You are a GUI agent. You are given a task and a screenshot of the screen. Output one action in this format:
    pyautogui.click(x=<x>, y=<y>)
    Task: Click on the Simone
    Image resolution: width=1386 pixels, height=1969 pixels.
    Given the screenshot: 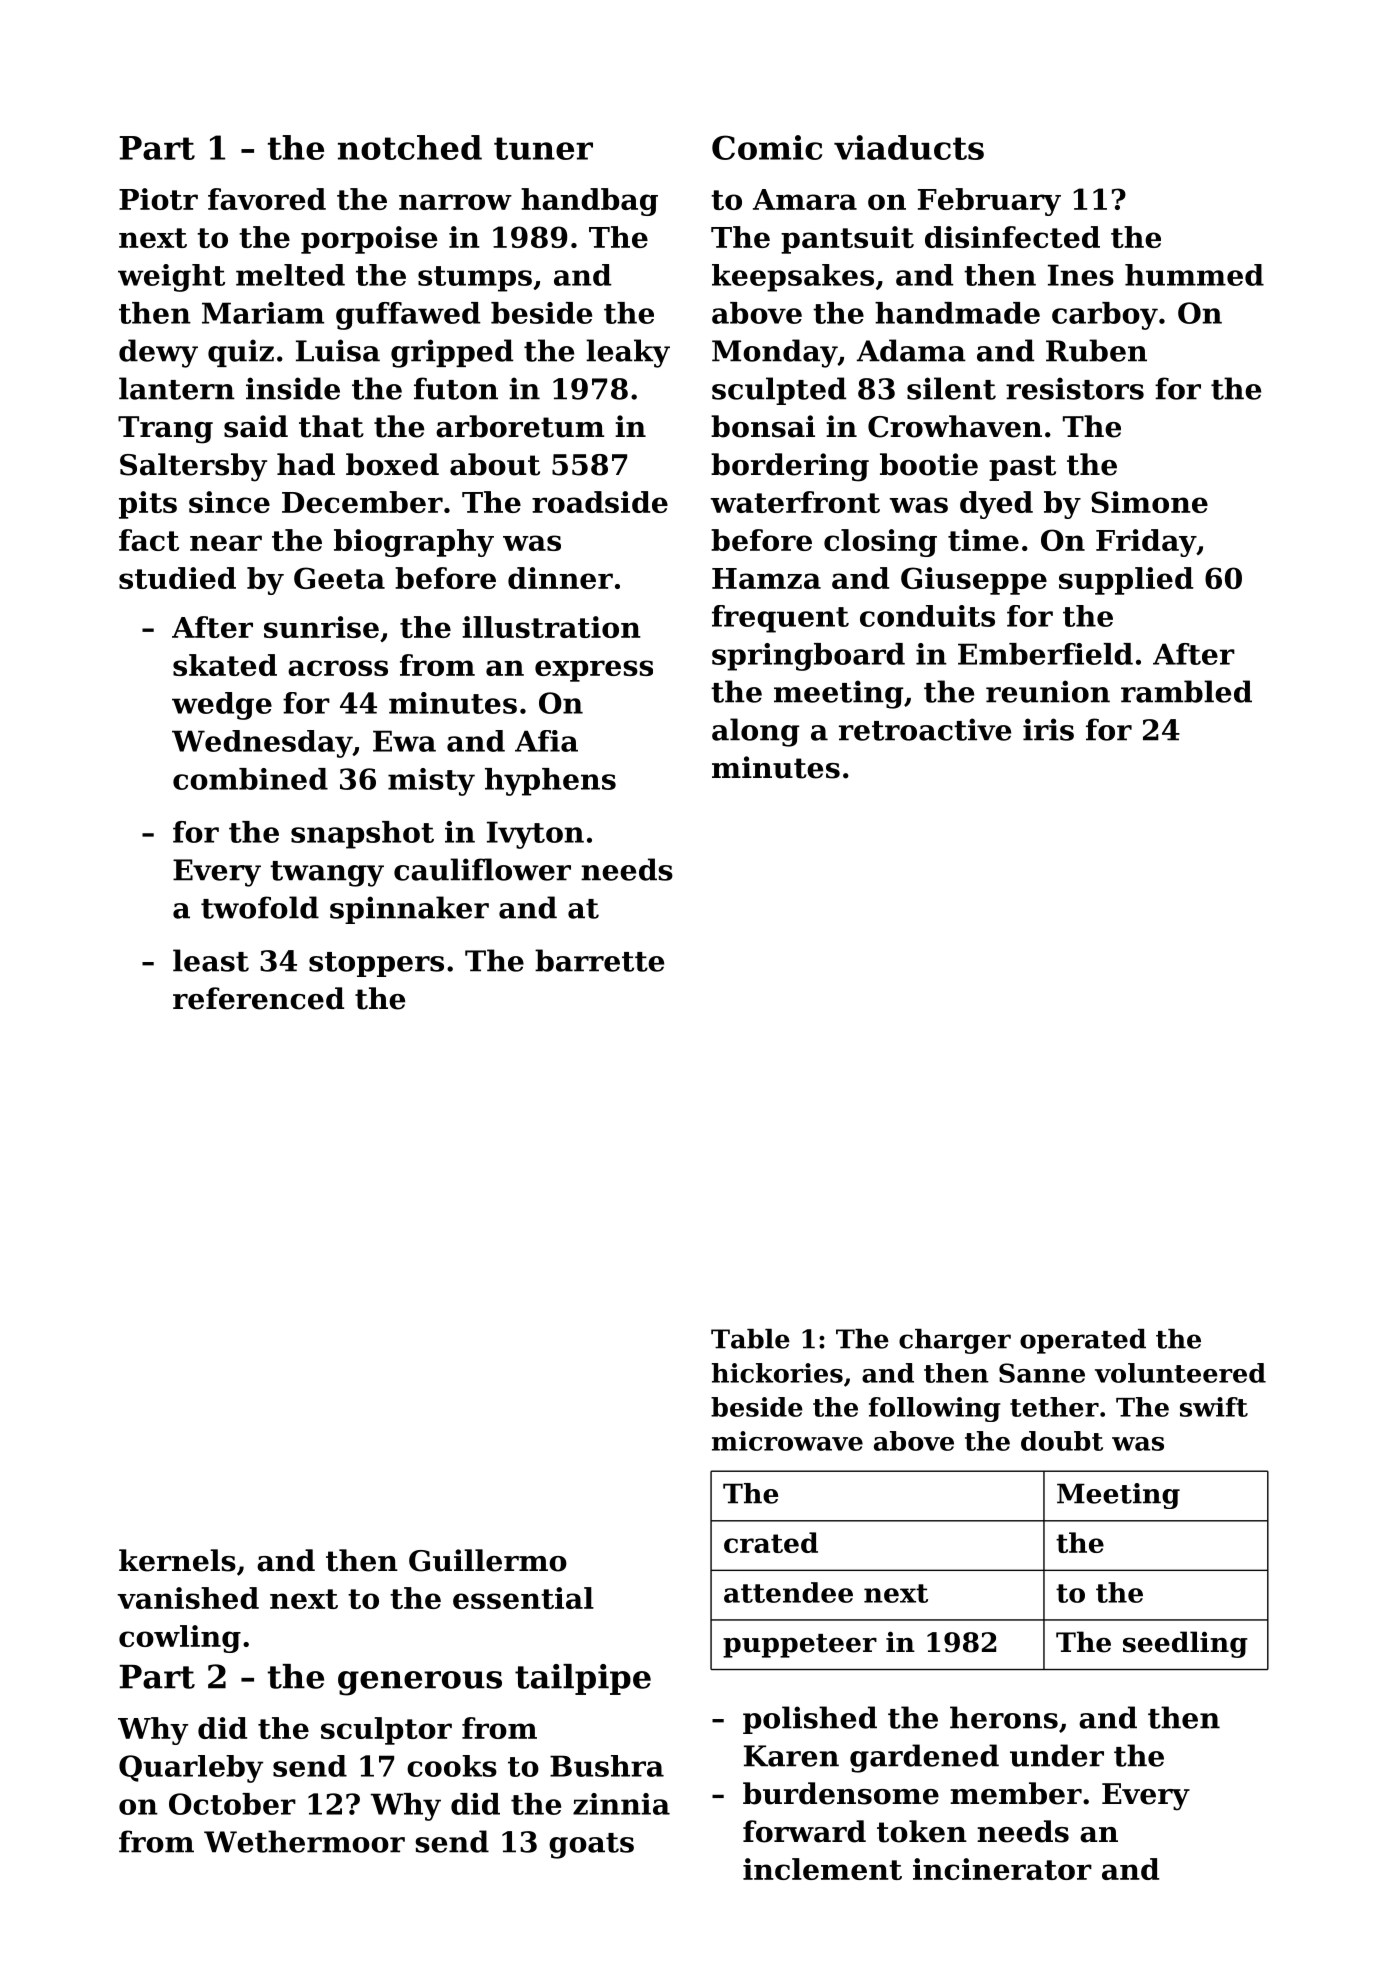 What is the action you would take?
    pyautogui.click(x=1149, y=502)
